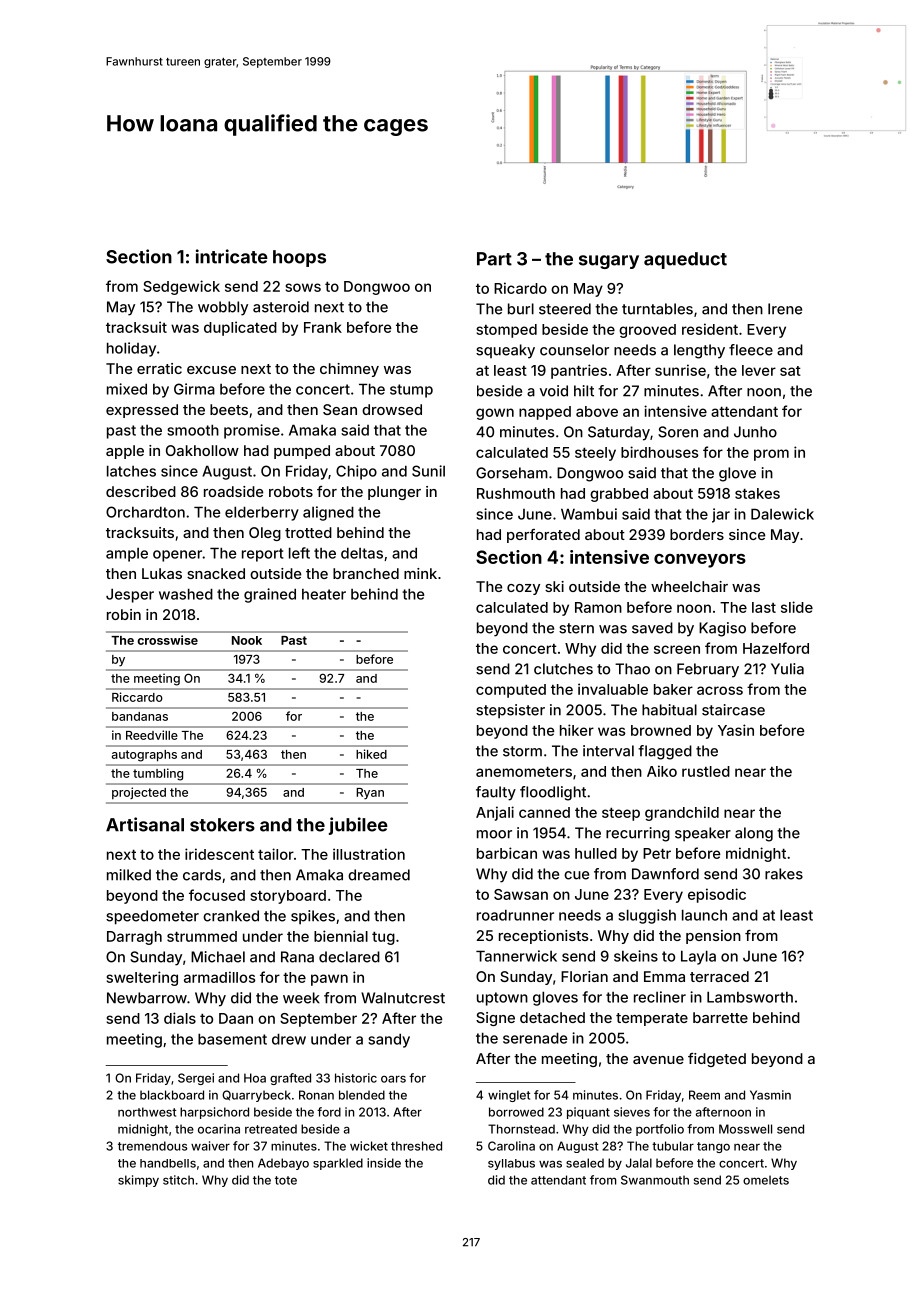 The height and width of the page is (1308, 924). What do you see at coordinates (660, 1130) in the page?
I see `portfolio` at bounding box center [660, 1130].
